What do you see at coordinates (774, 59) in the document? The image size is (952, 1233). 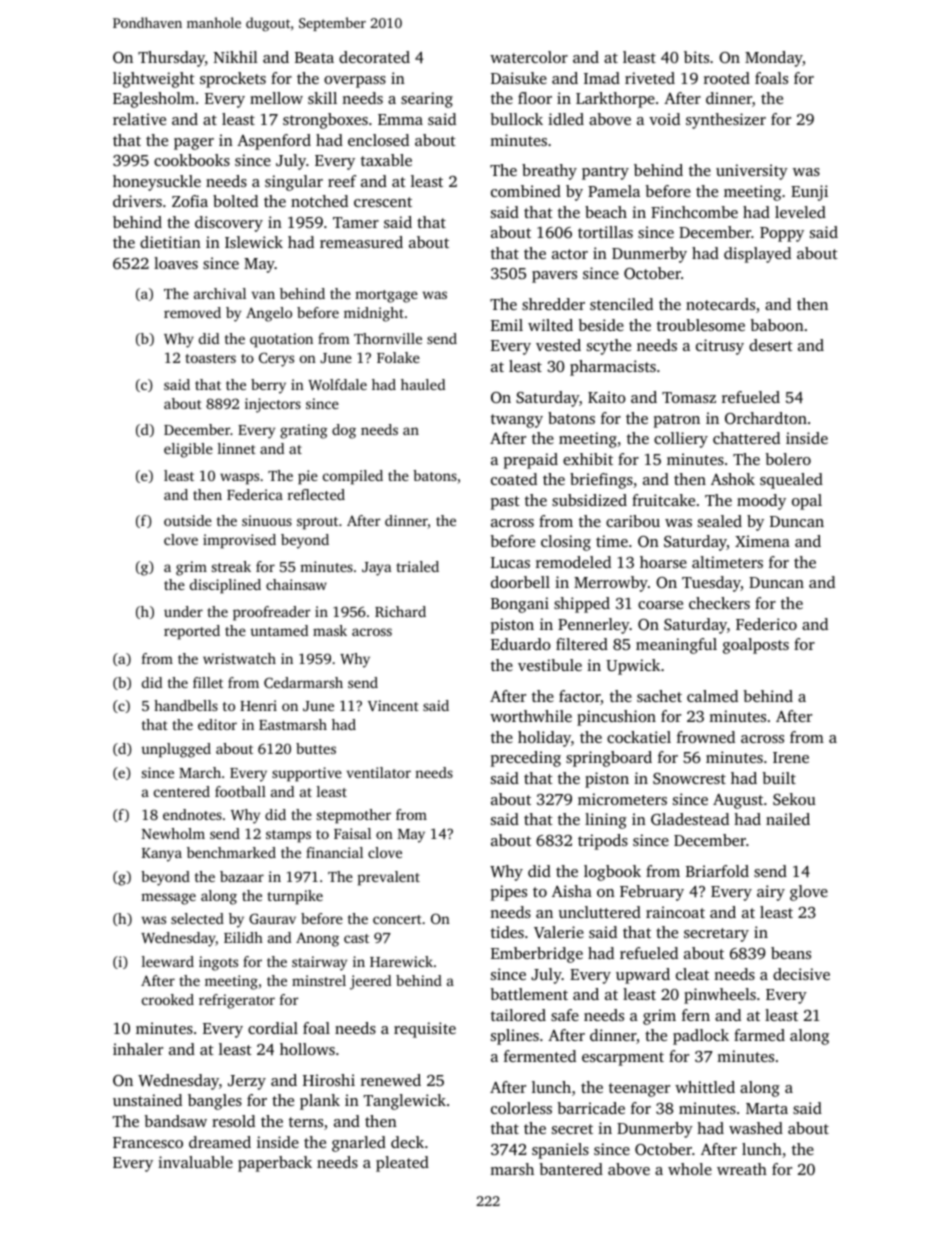 I see `Monday` at bounding box center [774, 59].
